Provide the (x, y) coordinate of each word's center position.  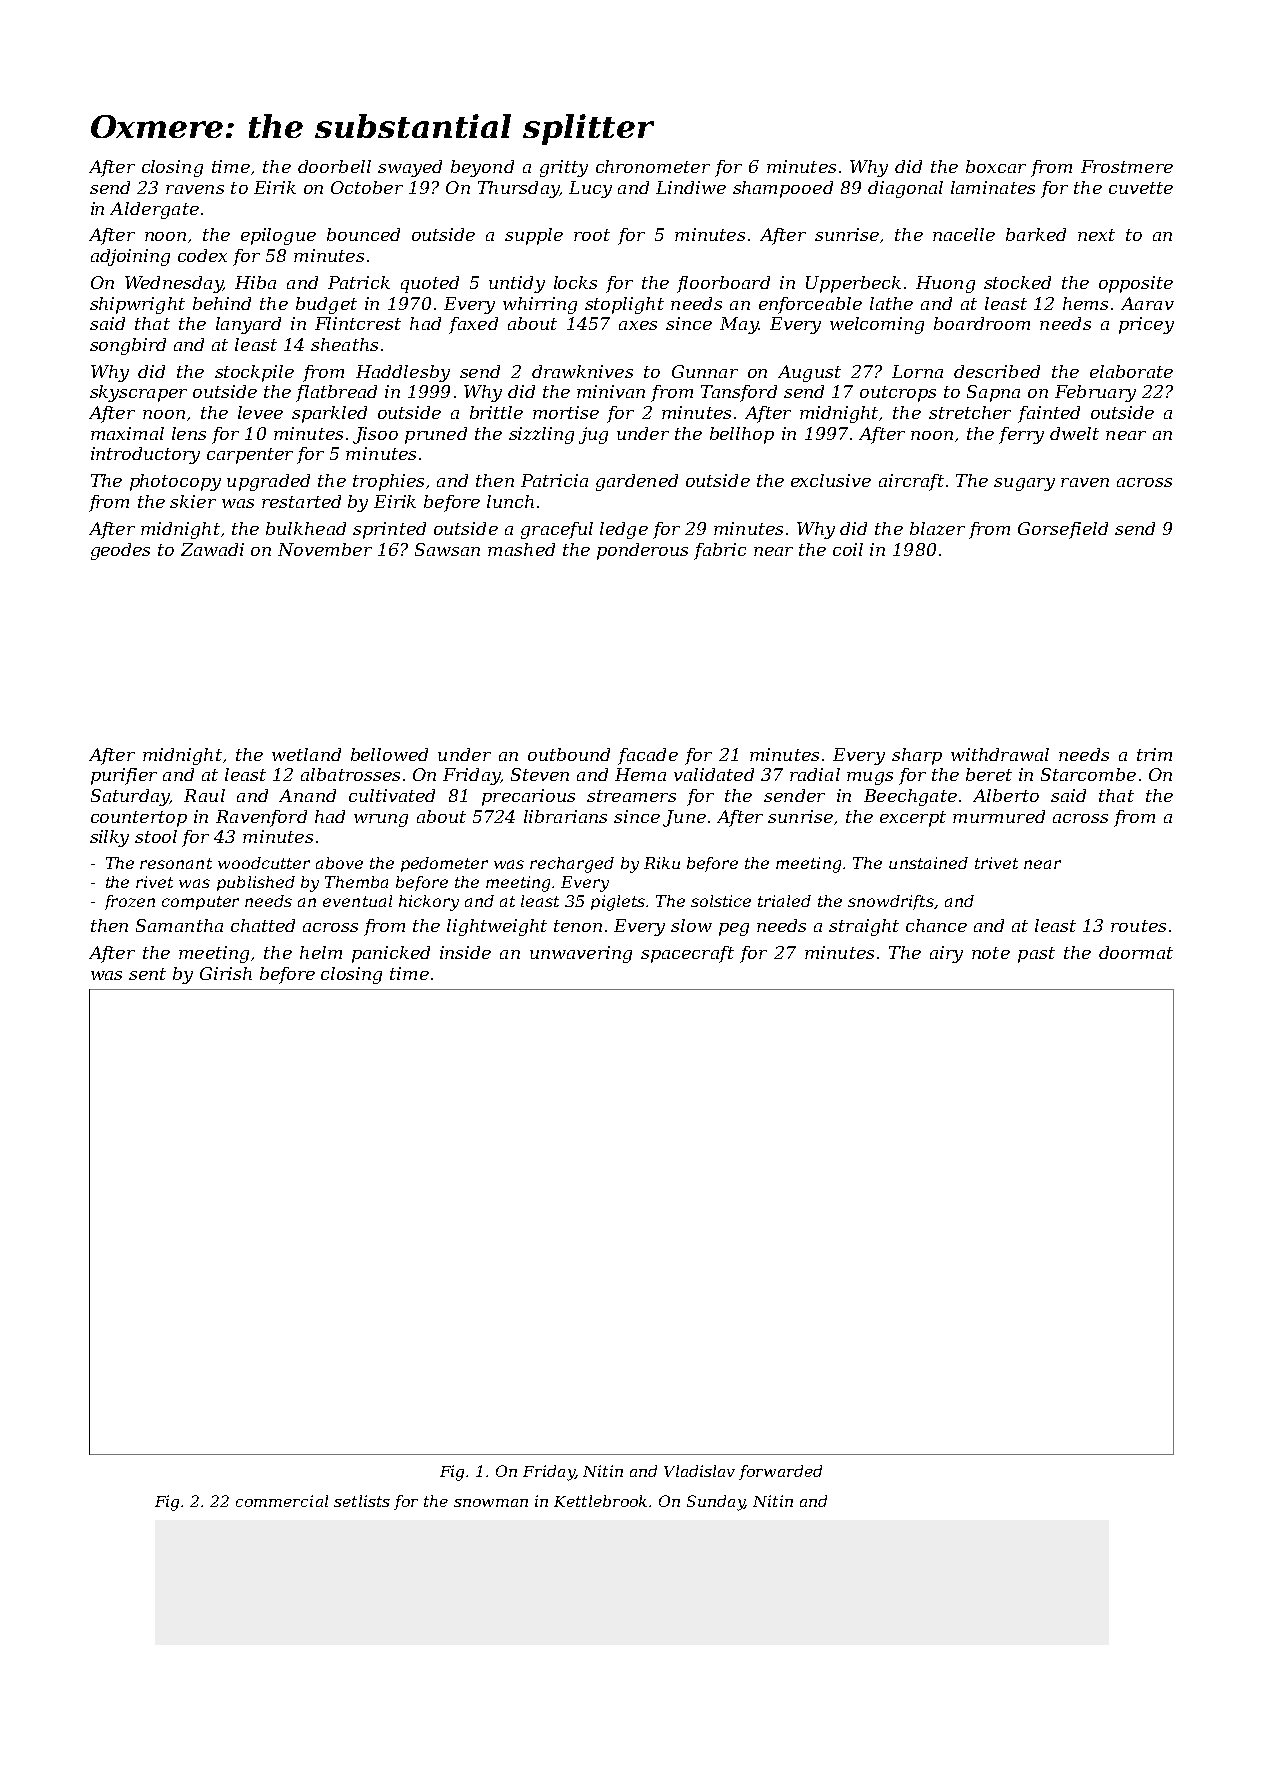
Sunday (716, 1503)
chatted (263, 925)
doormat (1136, 952)
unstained (928, 863)
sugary (1024, 484)
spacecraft (687, 954)
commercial (282, 1501)
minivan (611, 391)
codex (202, 255)
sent (147, 974)
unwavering (581, 954)
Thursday (518, 189)
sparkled (329, 414)
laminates (993, 187)
